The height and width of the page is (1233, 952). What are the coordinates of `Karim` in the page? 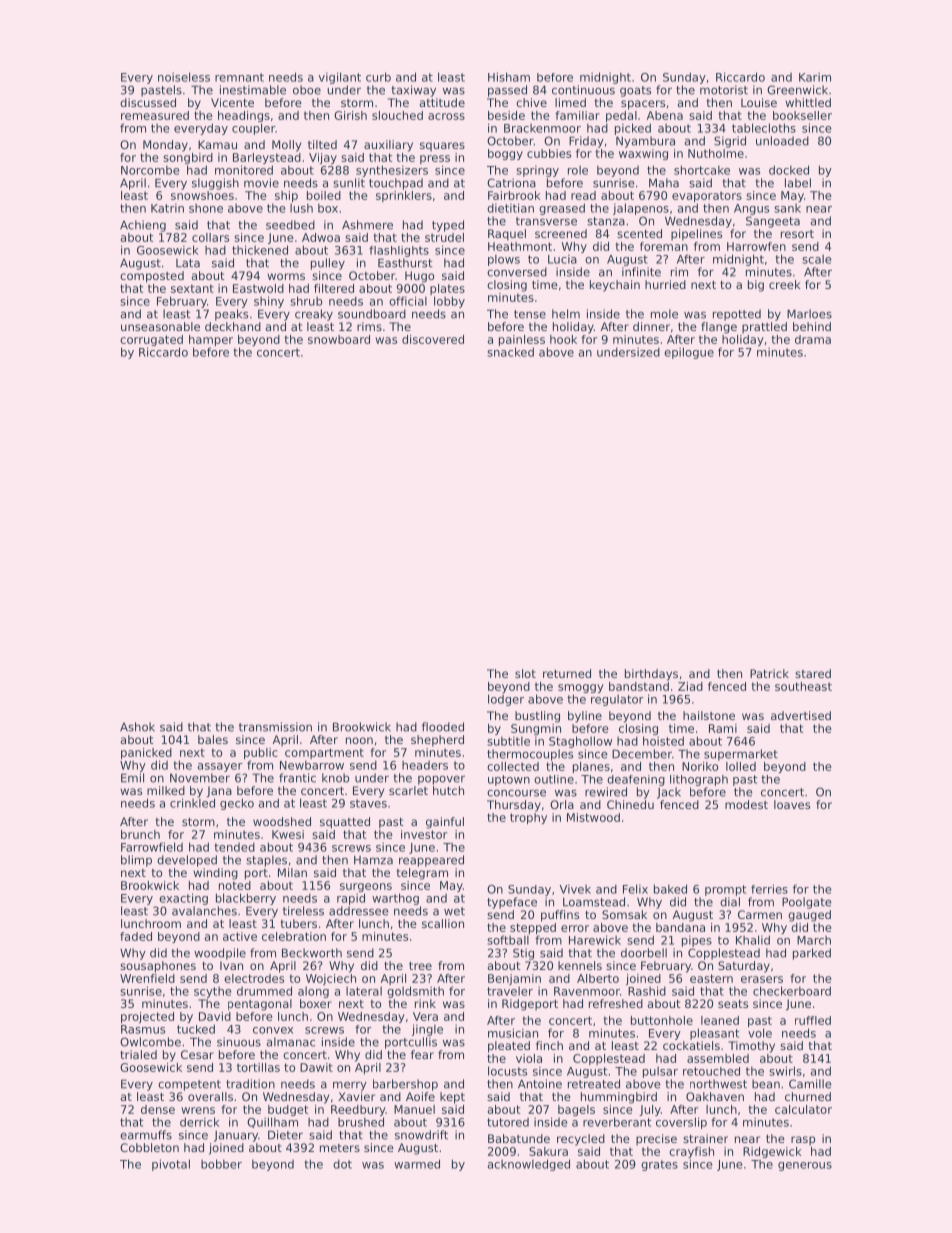 It's located at (815, 77).
